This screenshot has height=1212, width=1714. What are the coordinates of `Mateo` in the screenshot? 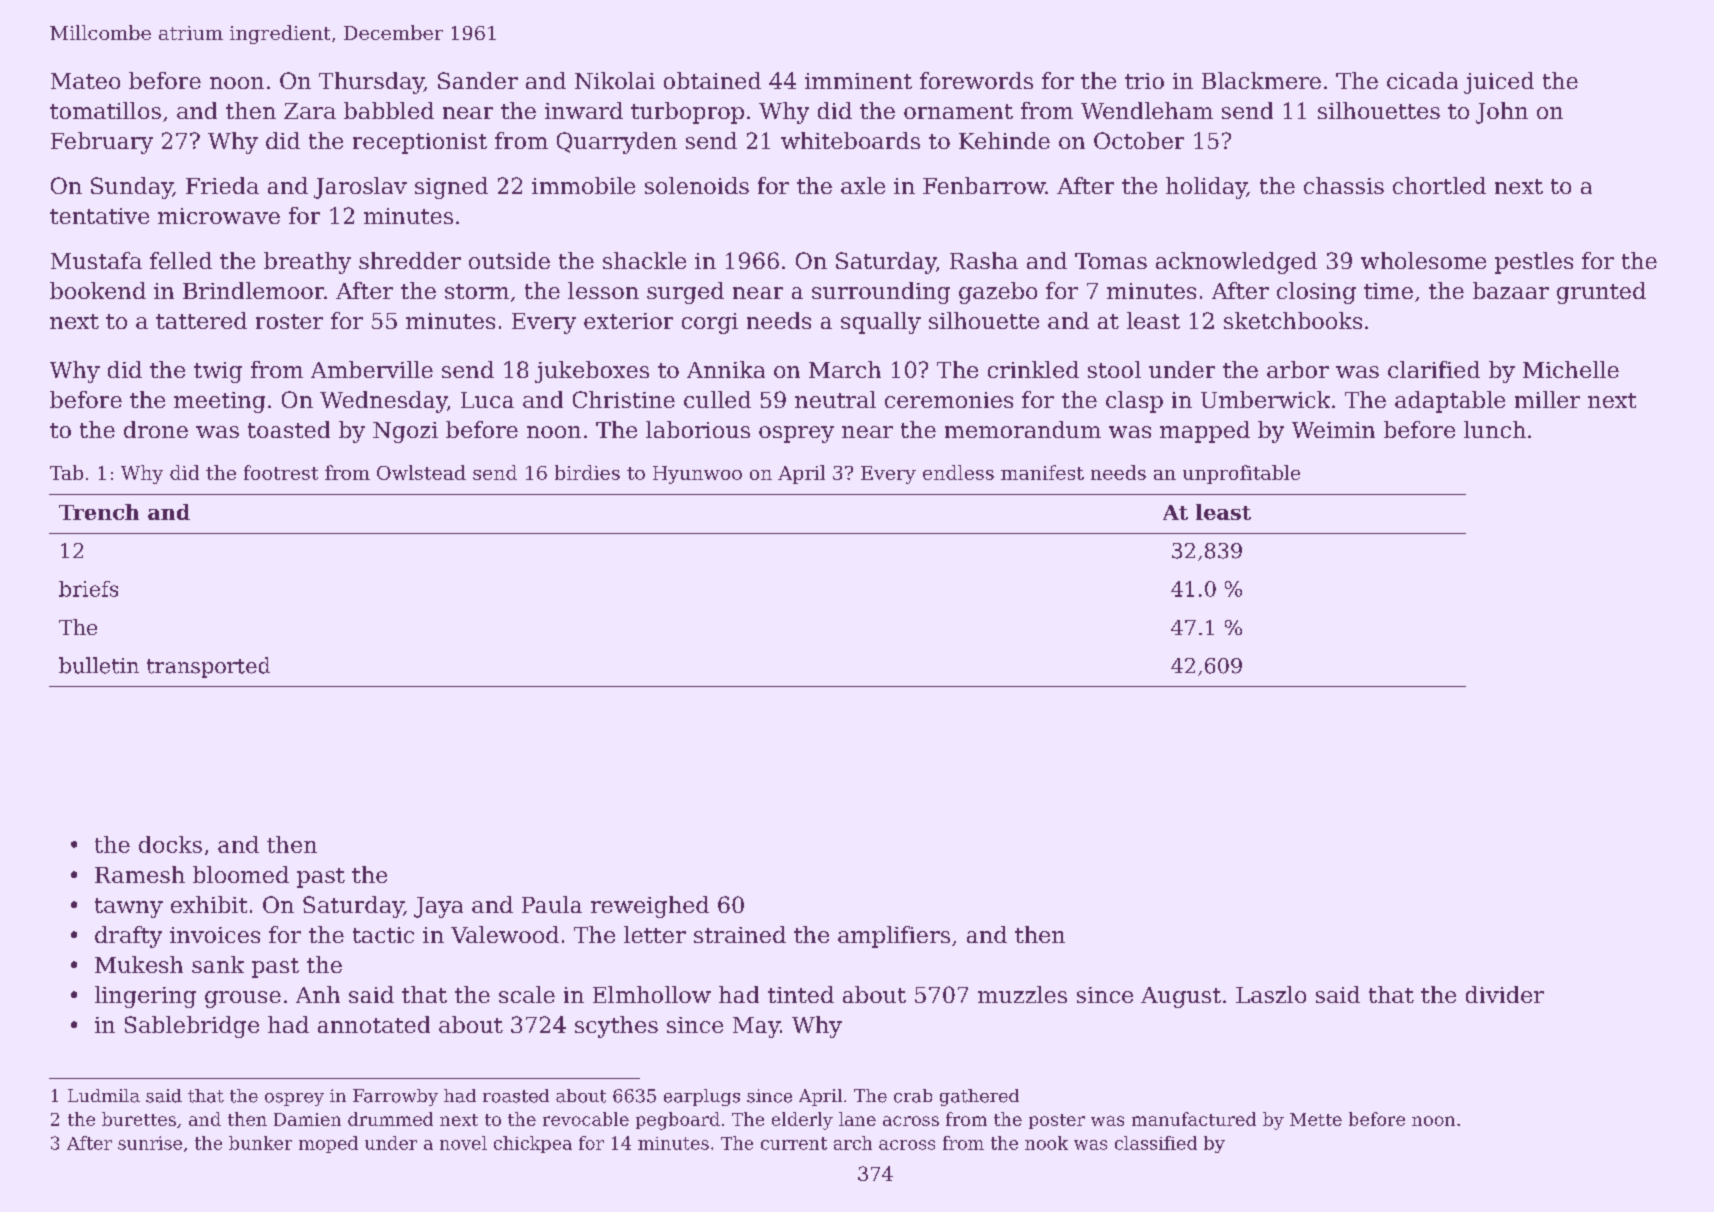 It's located at (85, 81).
